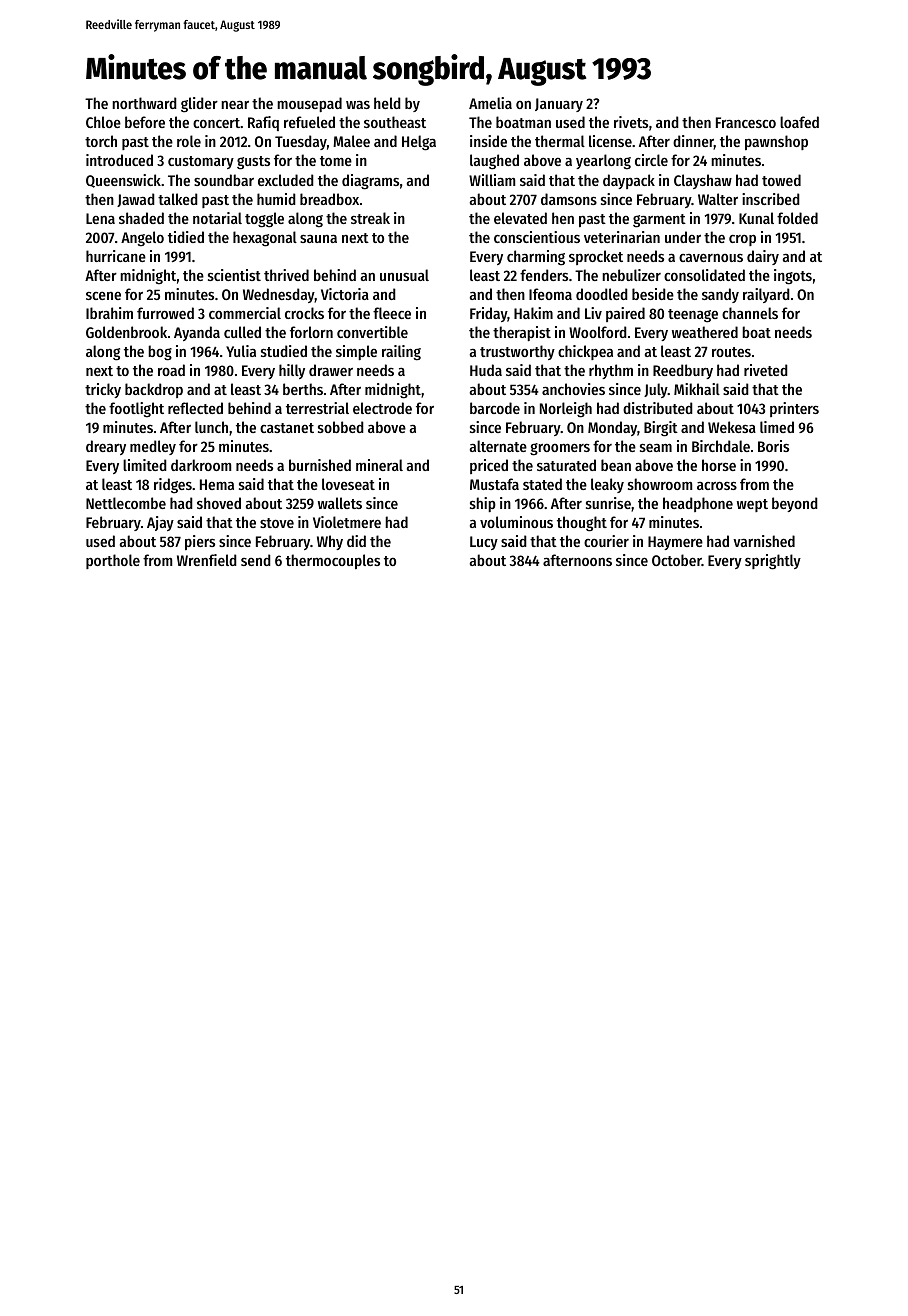  What do you see at coordinates (559, 105) in the screenshot?
I see `January` at bounding box center [559, 105].
